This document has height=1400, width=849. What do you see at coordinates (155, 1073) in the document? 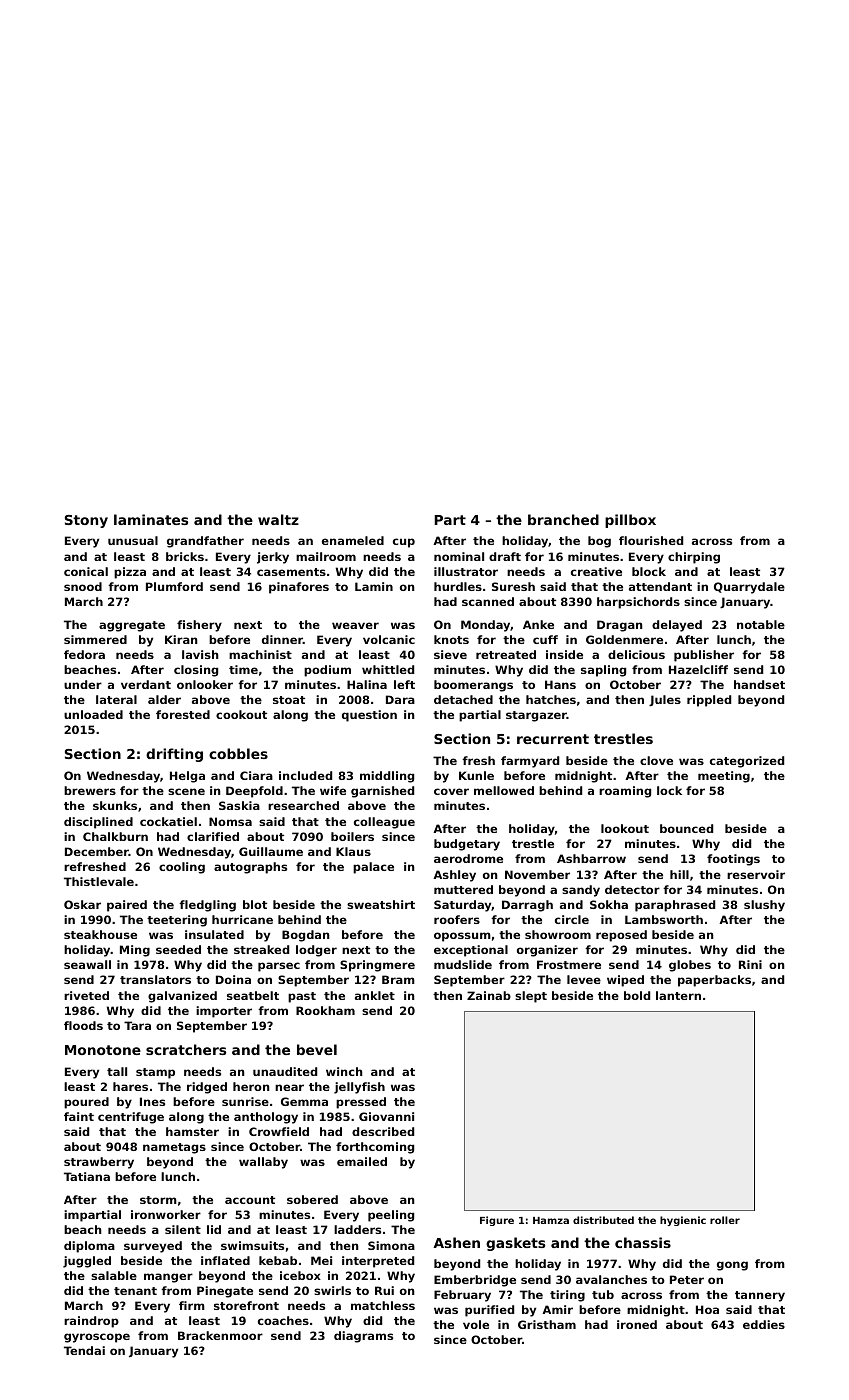
I see `stamp` at bounding box center [155, 1073].
